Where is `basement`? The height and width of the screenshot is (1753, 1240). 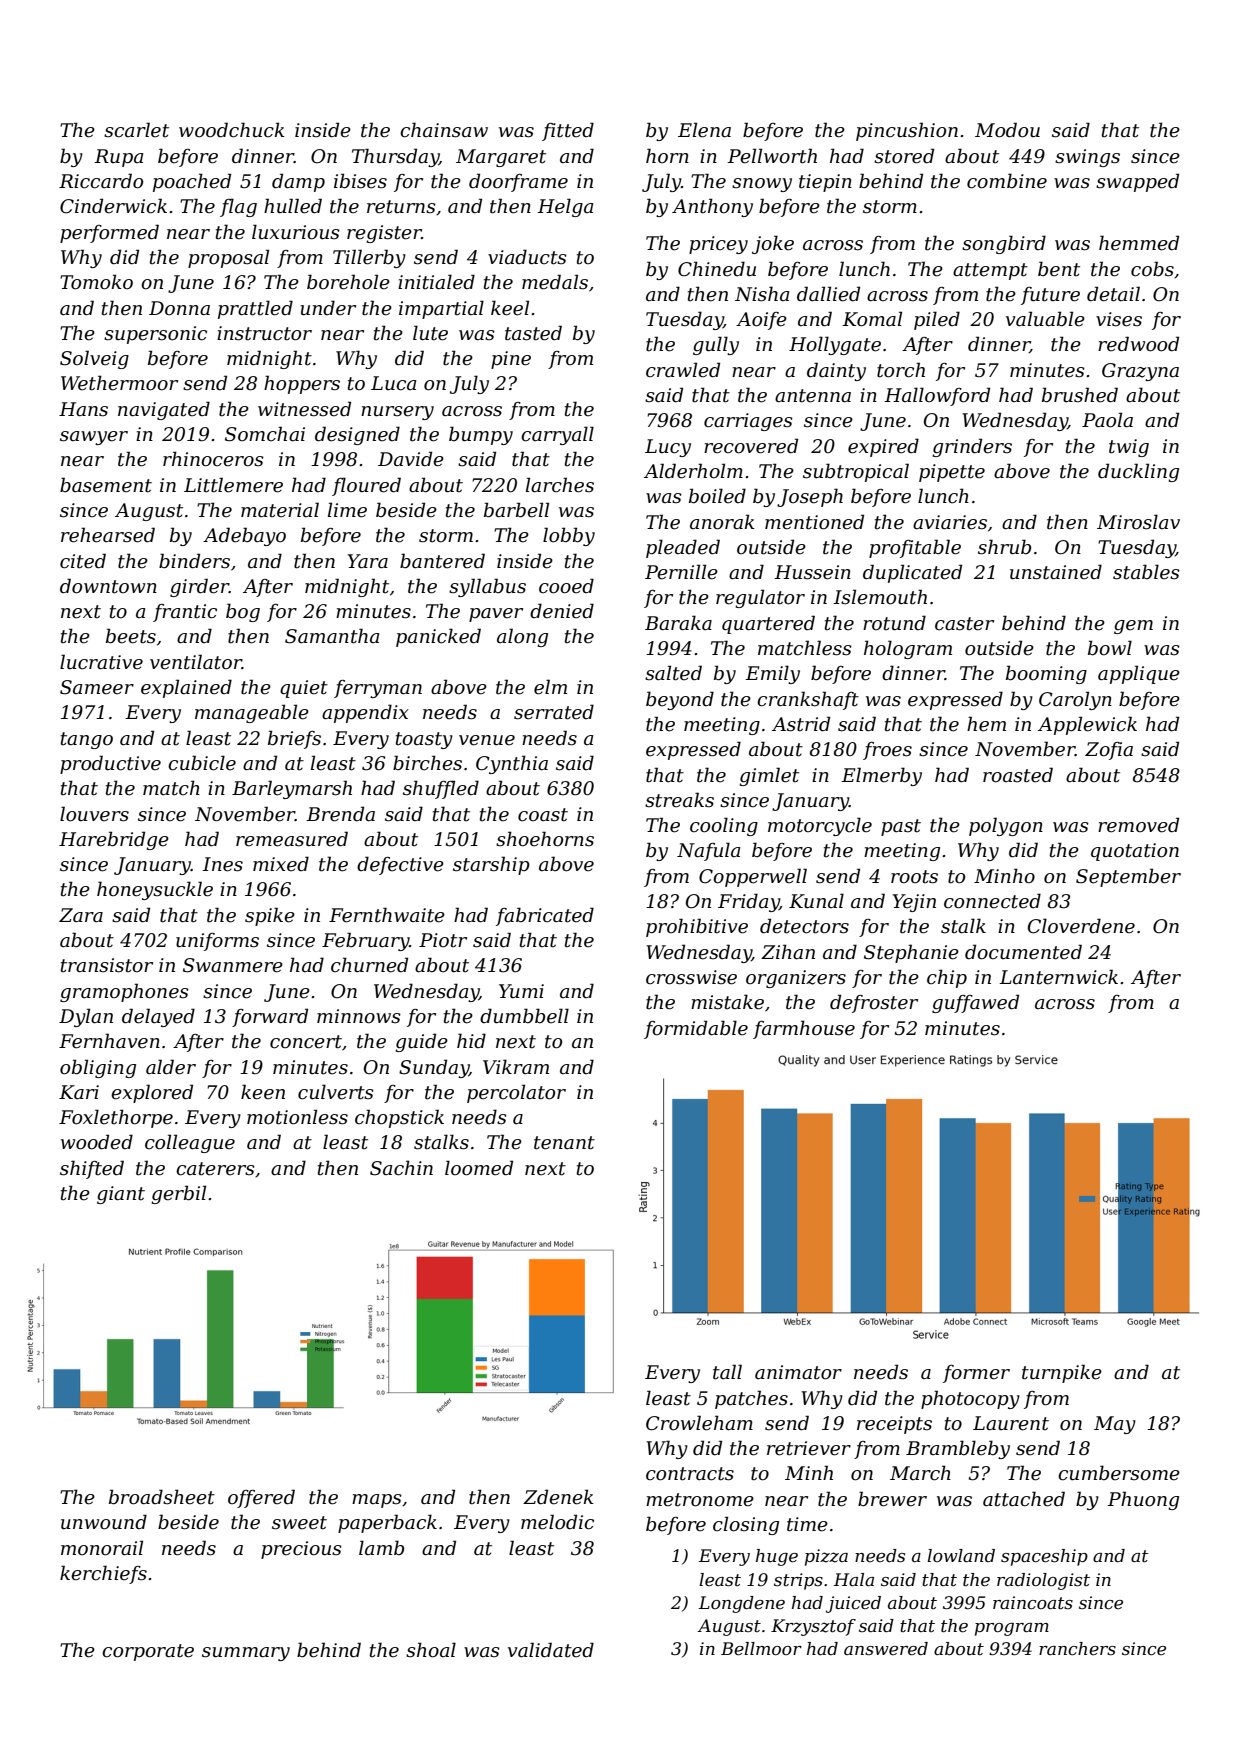 basement is located at coordinates (106, 485).
